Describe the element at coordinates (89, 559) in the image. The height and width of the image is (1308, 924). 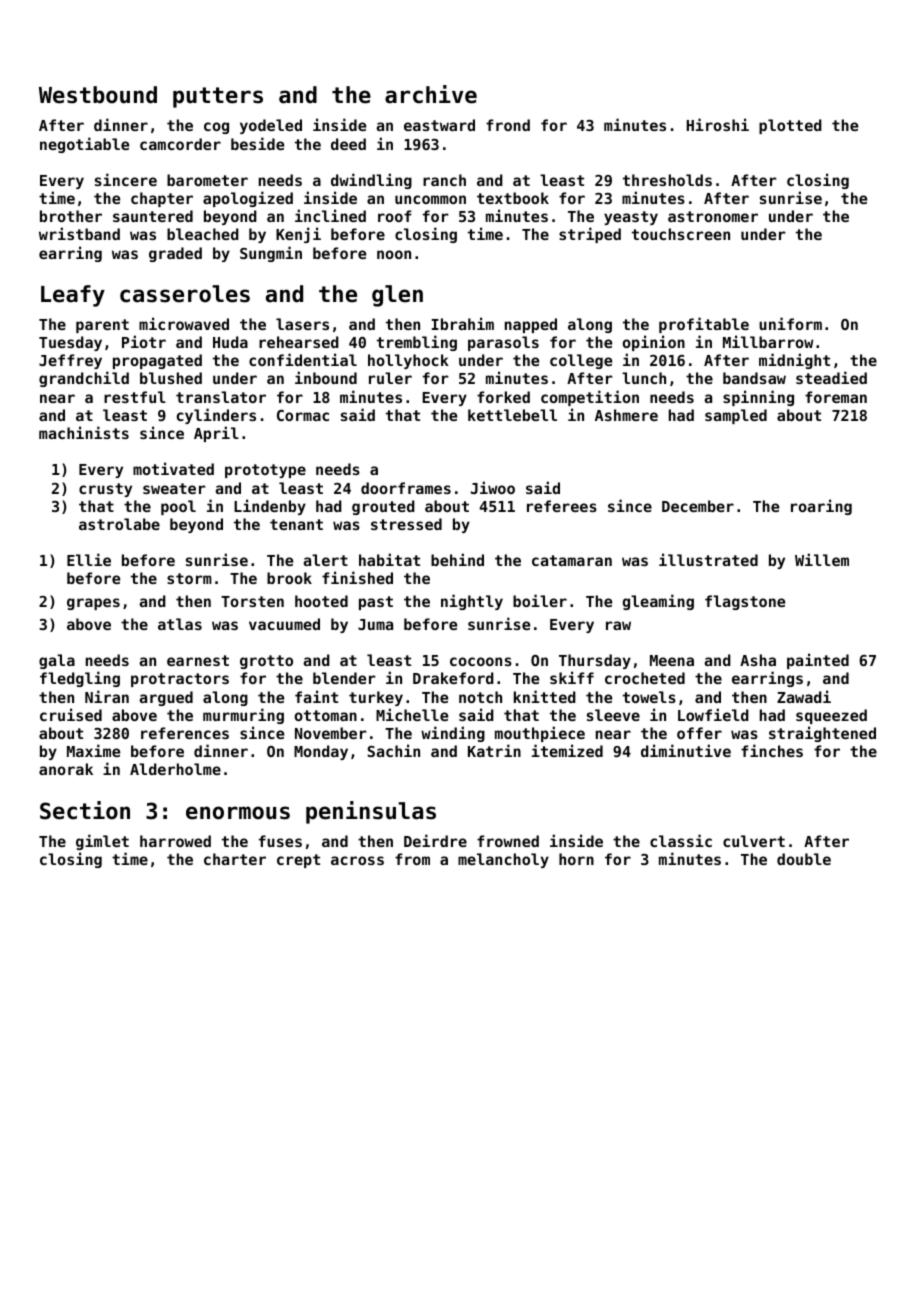
I see `Ellie` at that location.
